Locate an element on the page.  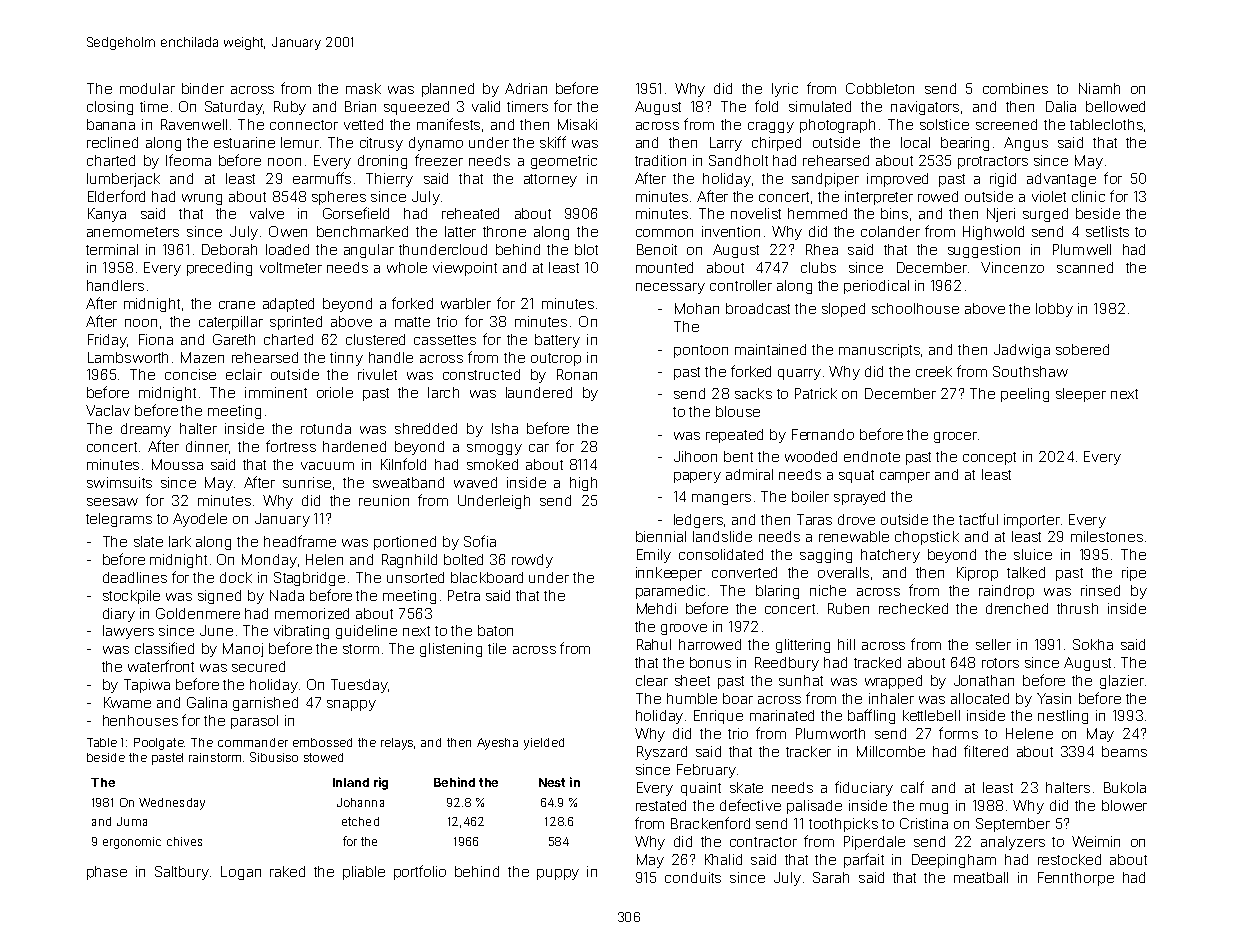
Fennthorpe is located at coordinates (1076, 879).
